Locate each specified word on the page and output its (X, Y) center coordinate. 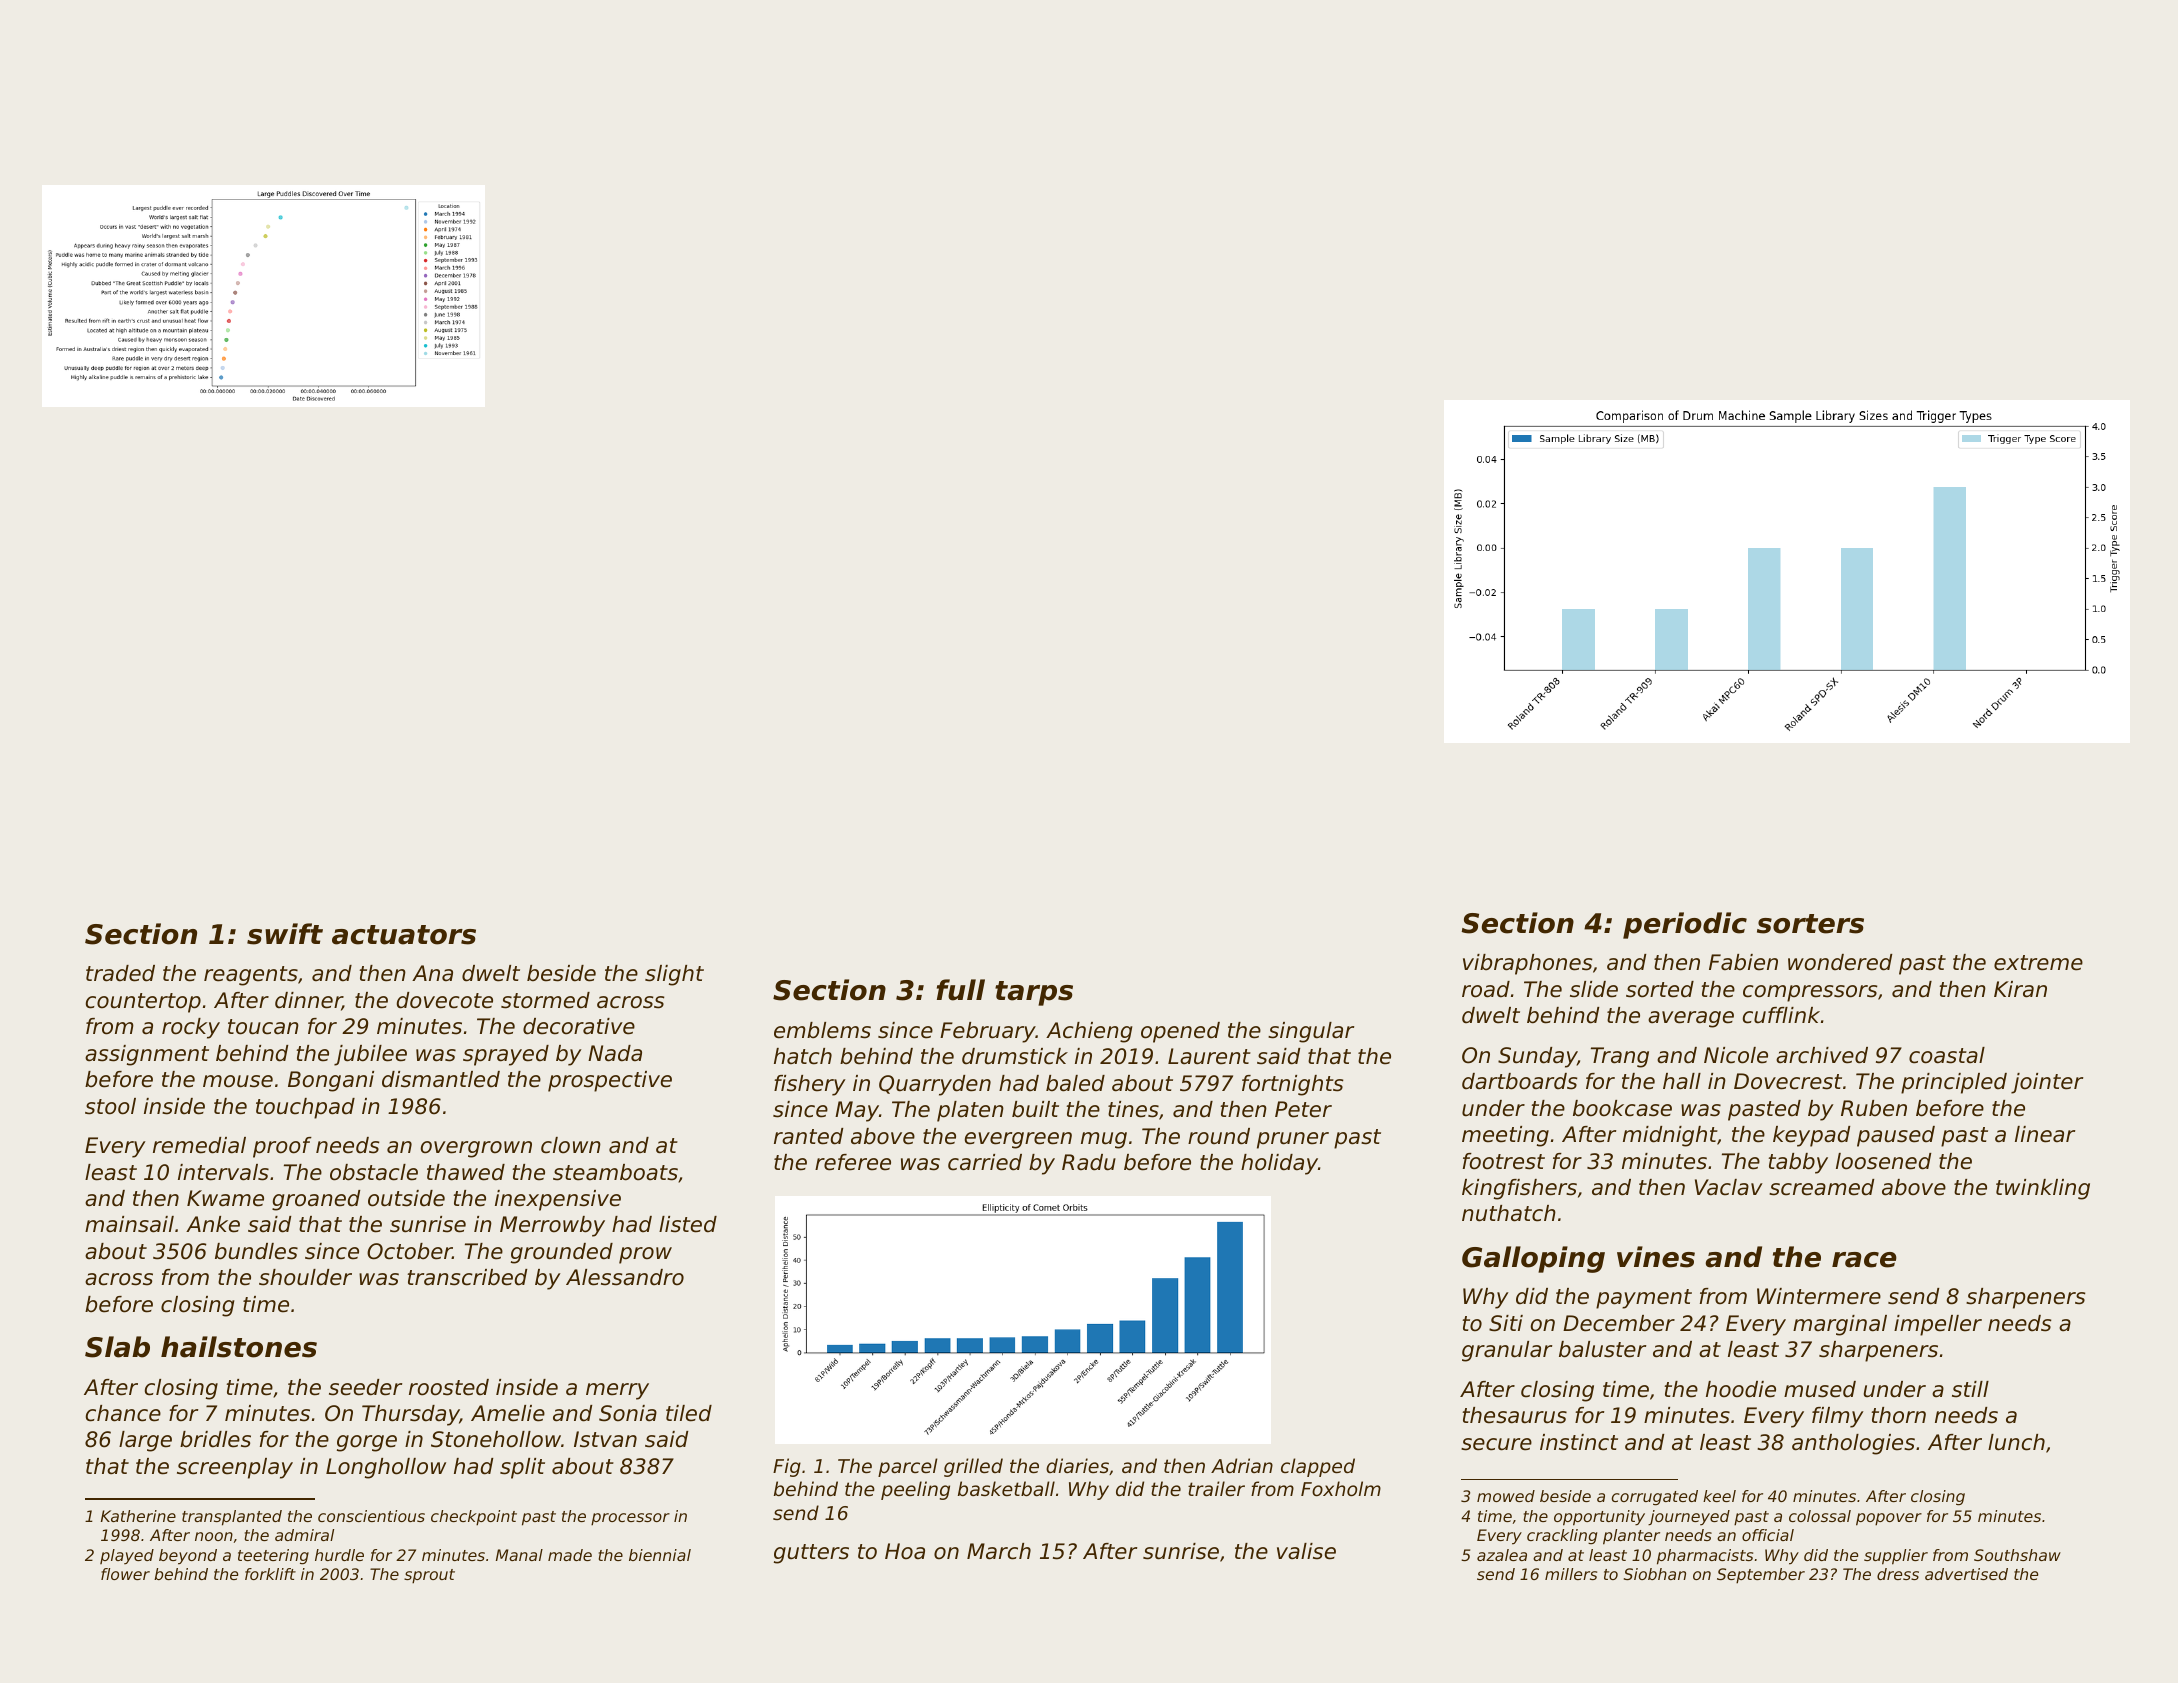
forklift (270, 1574)
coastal (1947, 1055)
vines (1656, 1257)
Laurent (1209, 1056)
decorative (579, 1026)
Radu (1089, 1162)
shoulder (305, 1277)
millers (1571, 1574)
